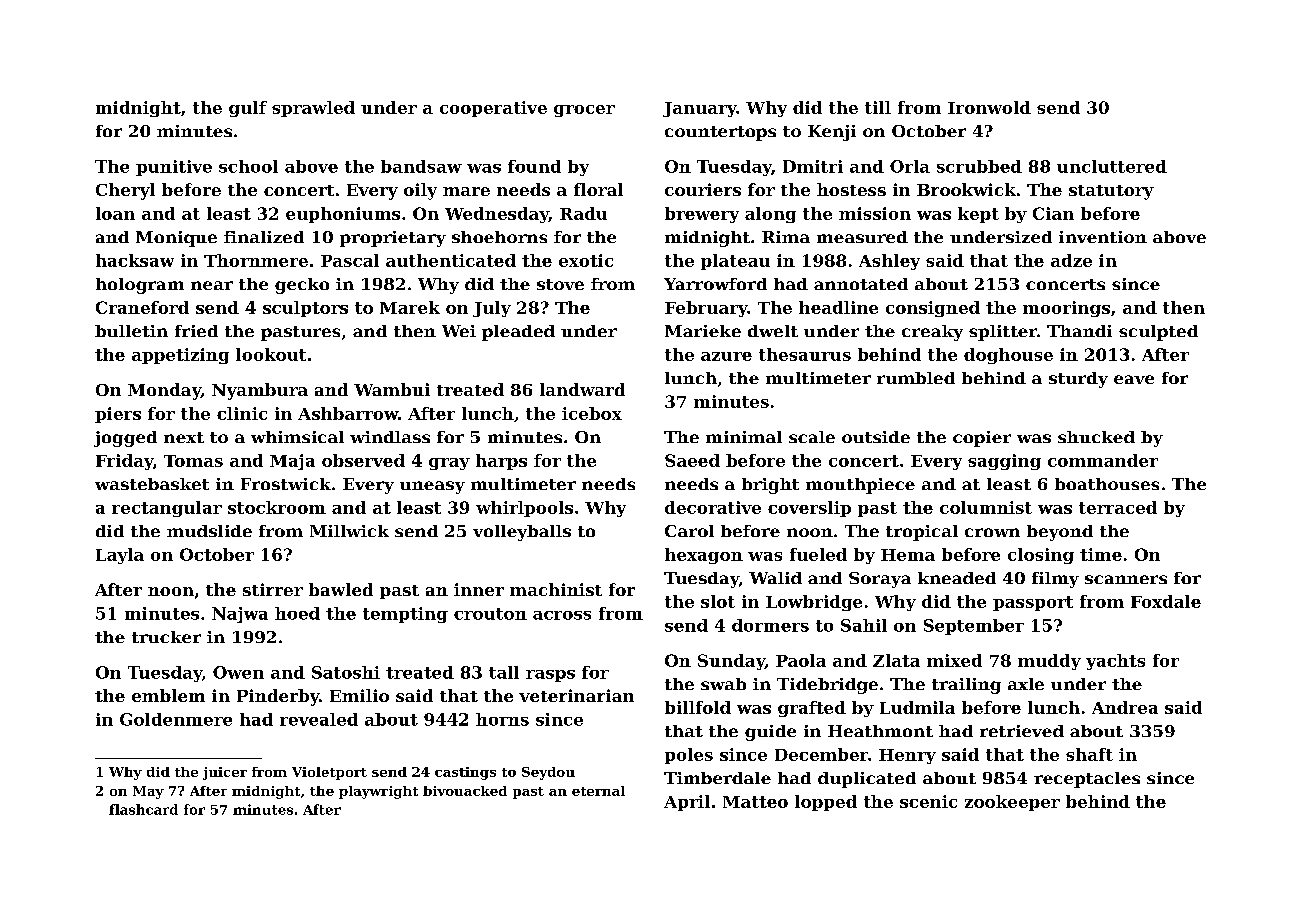  What do you see at coordinates (812, 709) in the screenshot?
I see `grafted` at bounding box center [812, 709].
